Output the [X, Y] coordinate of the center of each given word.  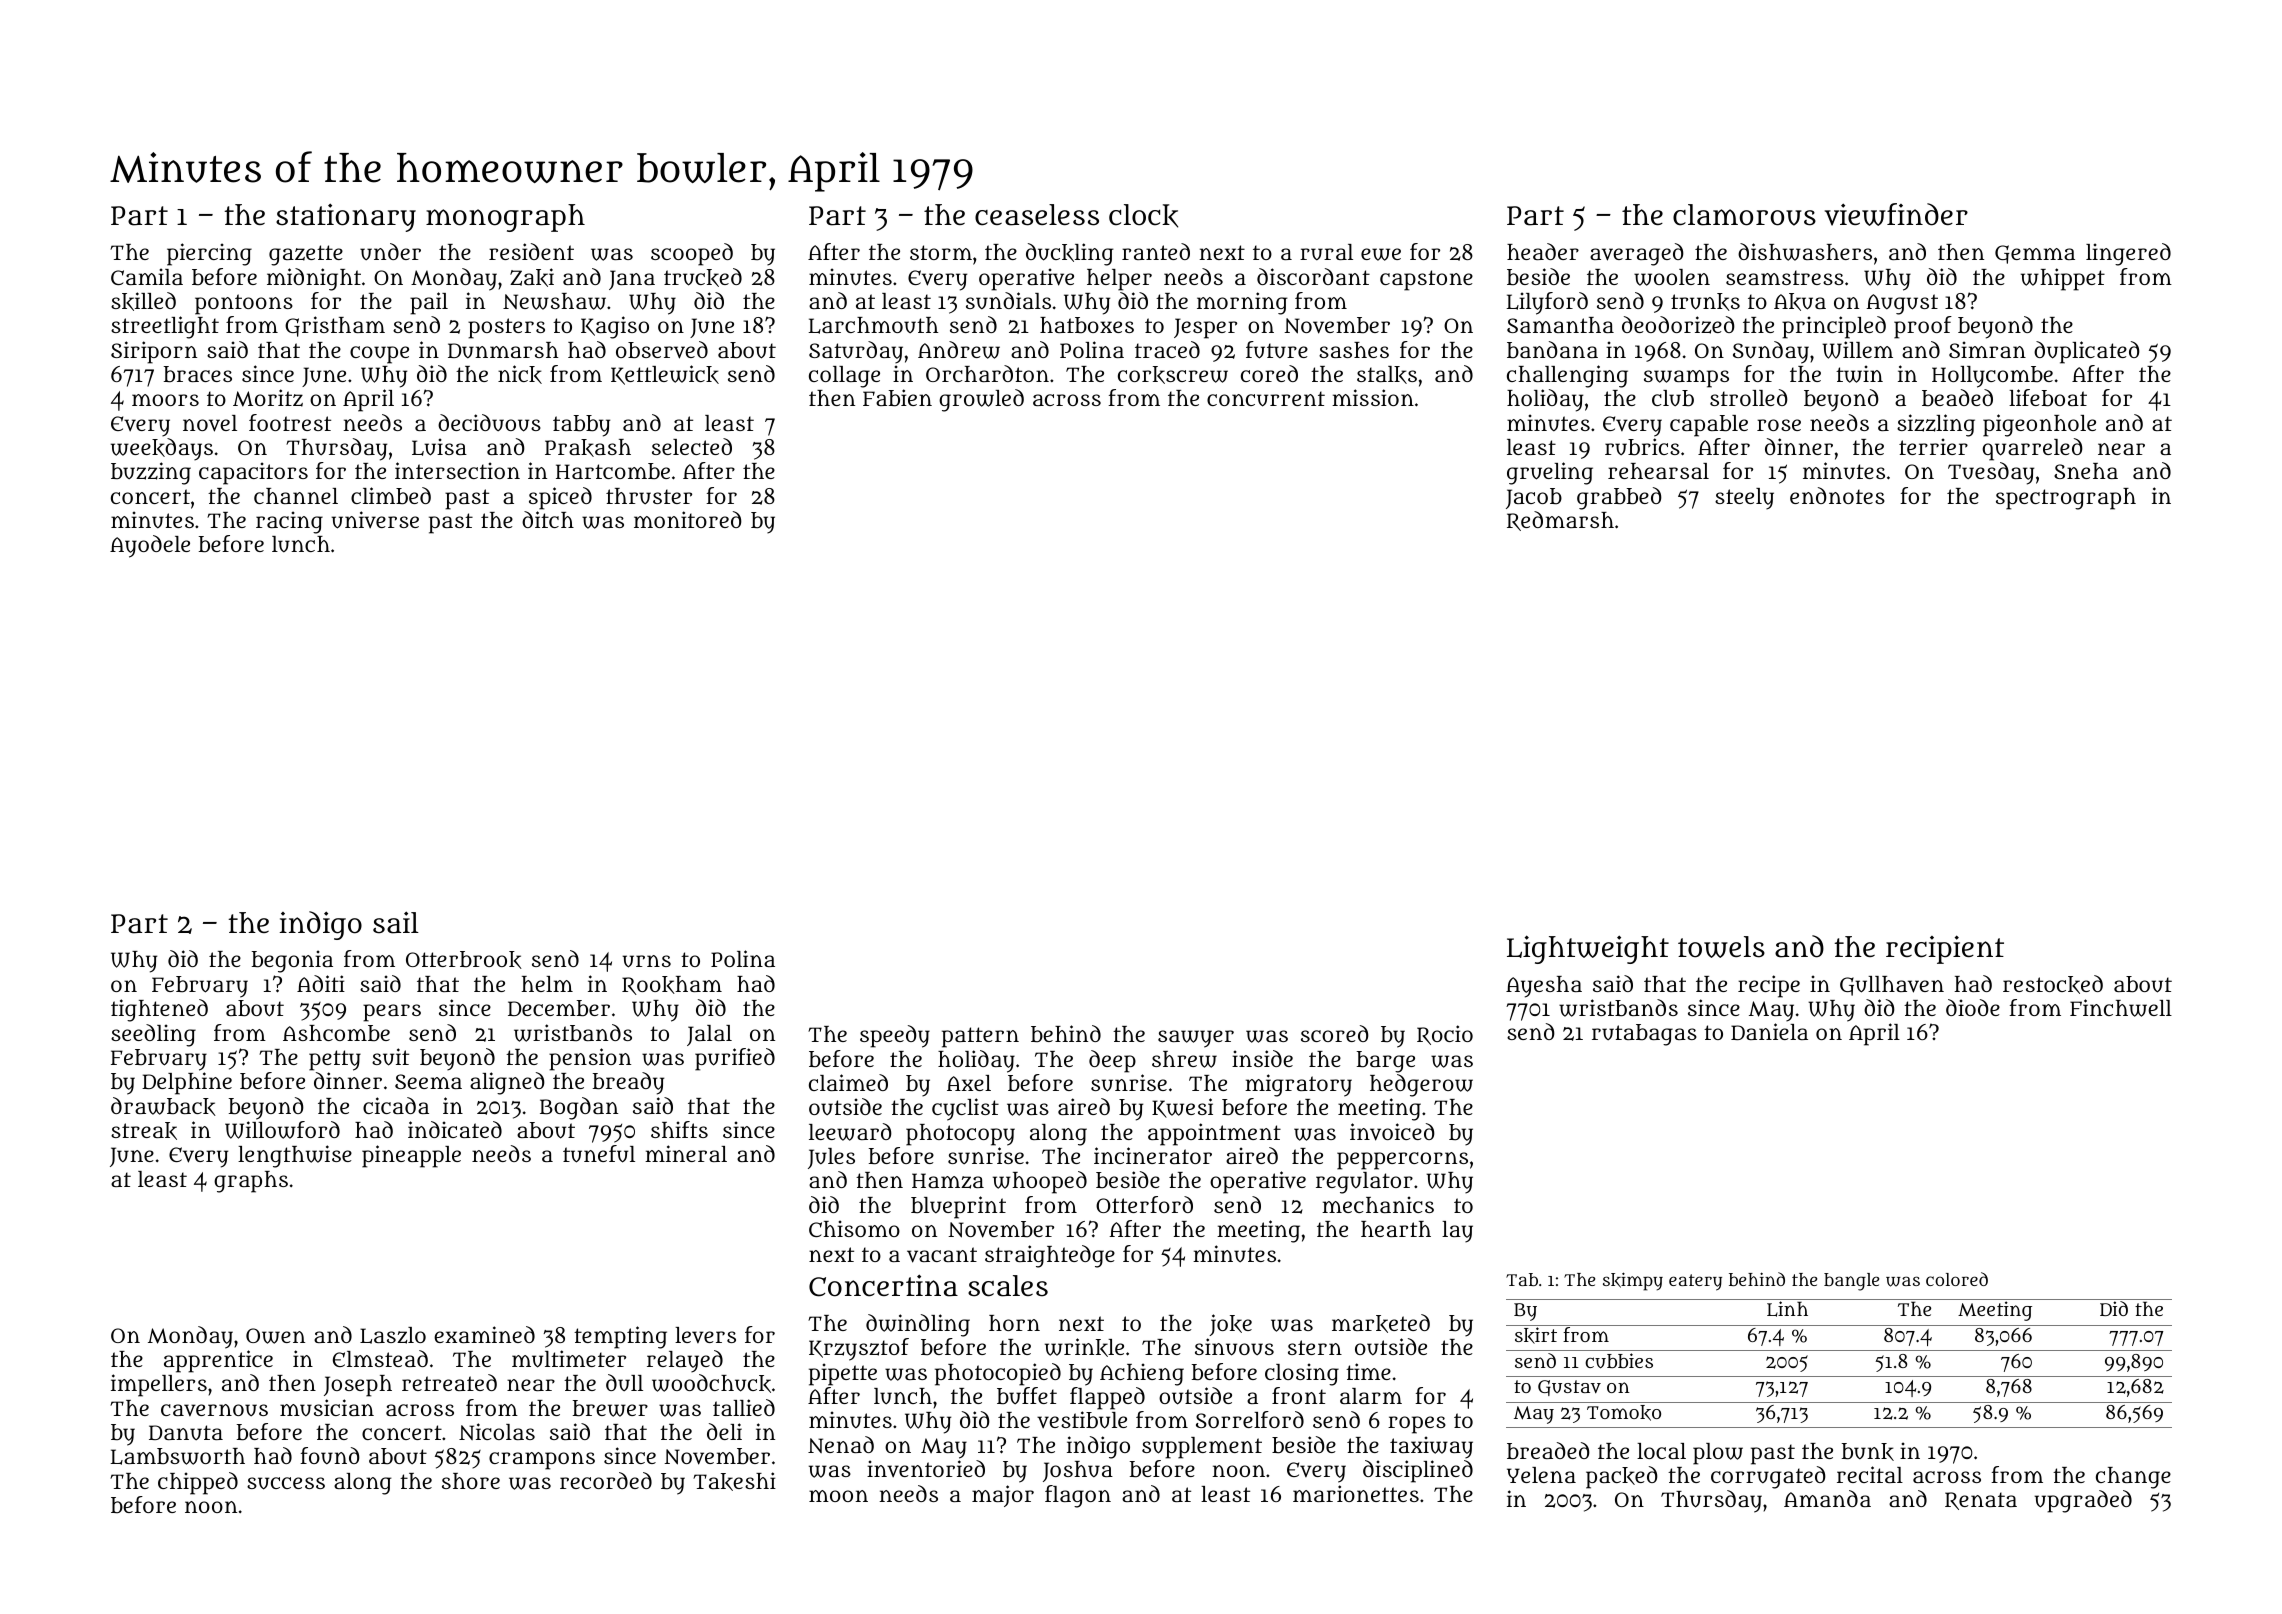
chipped [198, 1483]
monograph [505, 218]
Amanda [1827, 1498]
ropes [1417, 1425]
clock [1143, 216]
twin [1859, 374]
